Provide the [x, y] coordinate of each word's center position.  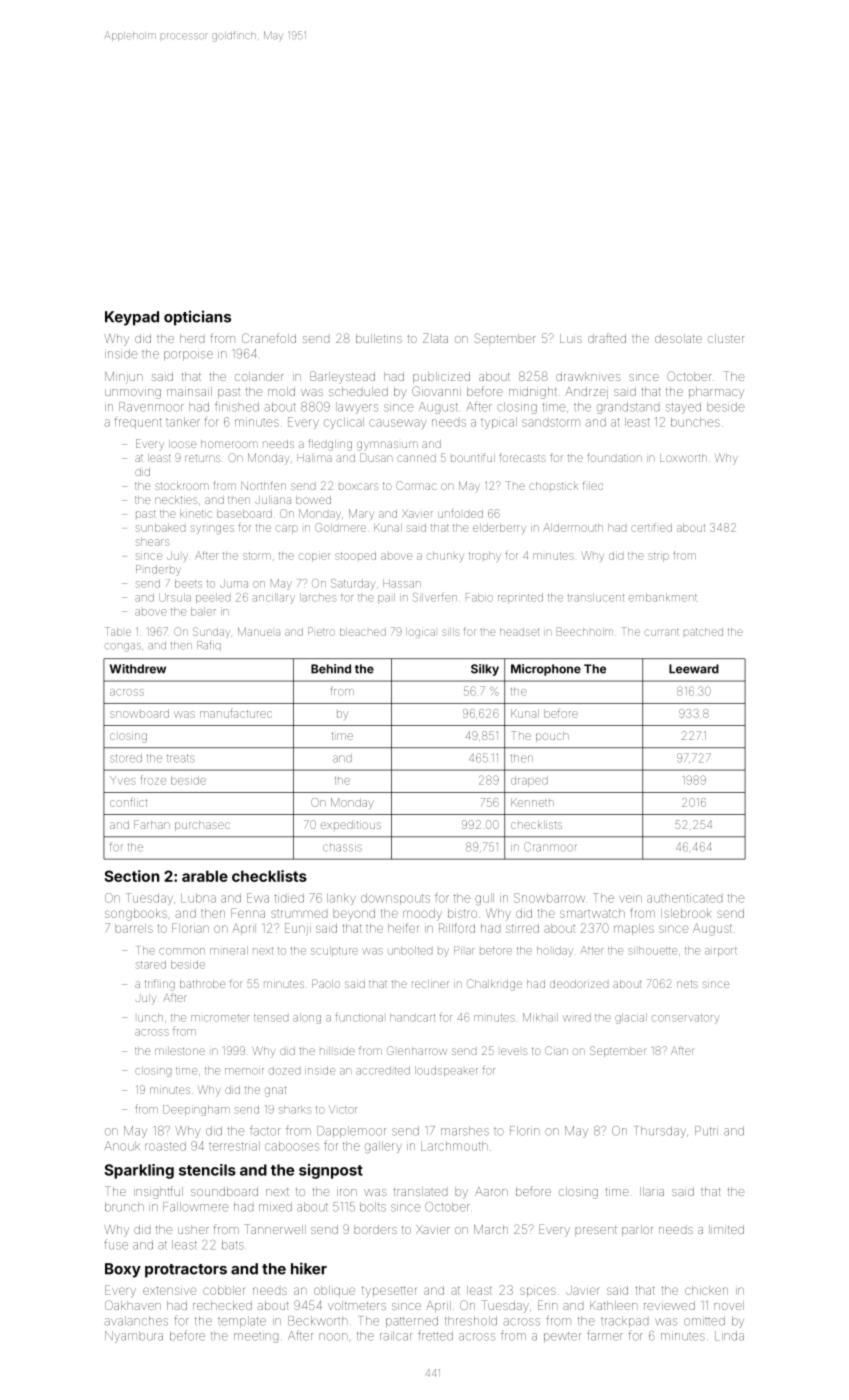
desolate [678, 338]
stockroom [182, 486]
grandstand [628, 408]
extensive [170, 1290]
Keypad [132, 318]
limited [726, 1229]
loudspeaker [446, 1071]
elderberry [499, 528]
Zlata [435, 338]
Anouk [122, 1146]
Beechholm [585, 631]
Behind [331, 669]
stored [126, 758]
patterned [412, 1322]
